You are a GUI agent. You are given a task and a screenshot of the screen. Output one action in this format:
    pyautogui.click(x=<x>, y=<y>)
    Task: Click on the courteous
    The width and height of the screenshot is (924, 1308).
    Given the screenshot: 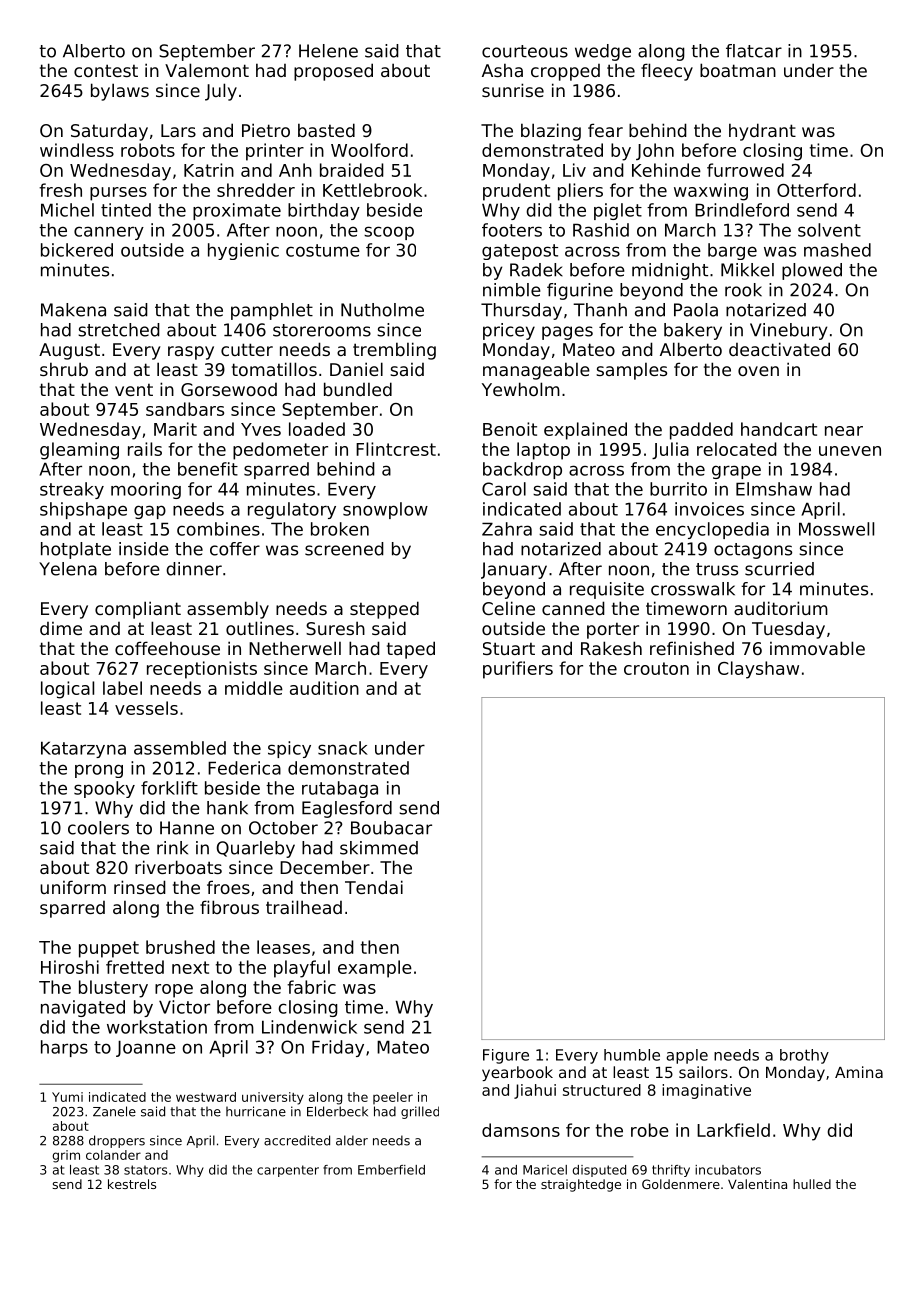 What is the action you would take?
    pyautogui.click(x=525, y=51)
